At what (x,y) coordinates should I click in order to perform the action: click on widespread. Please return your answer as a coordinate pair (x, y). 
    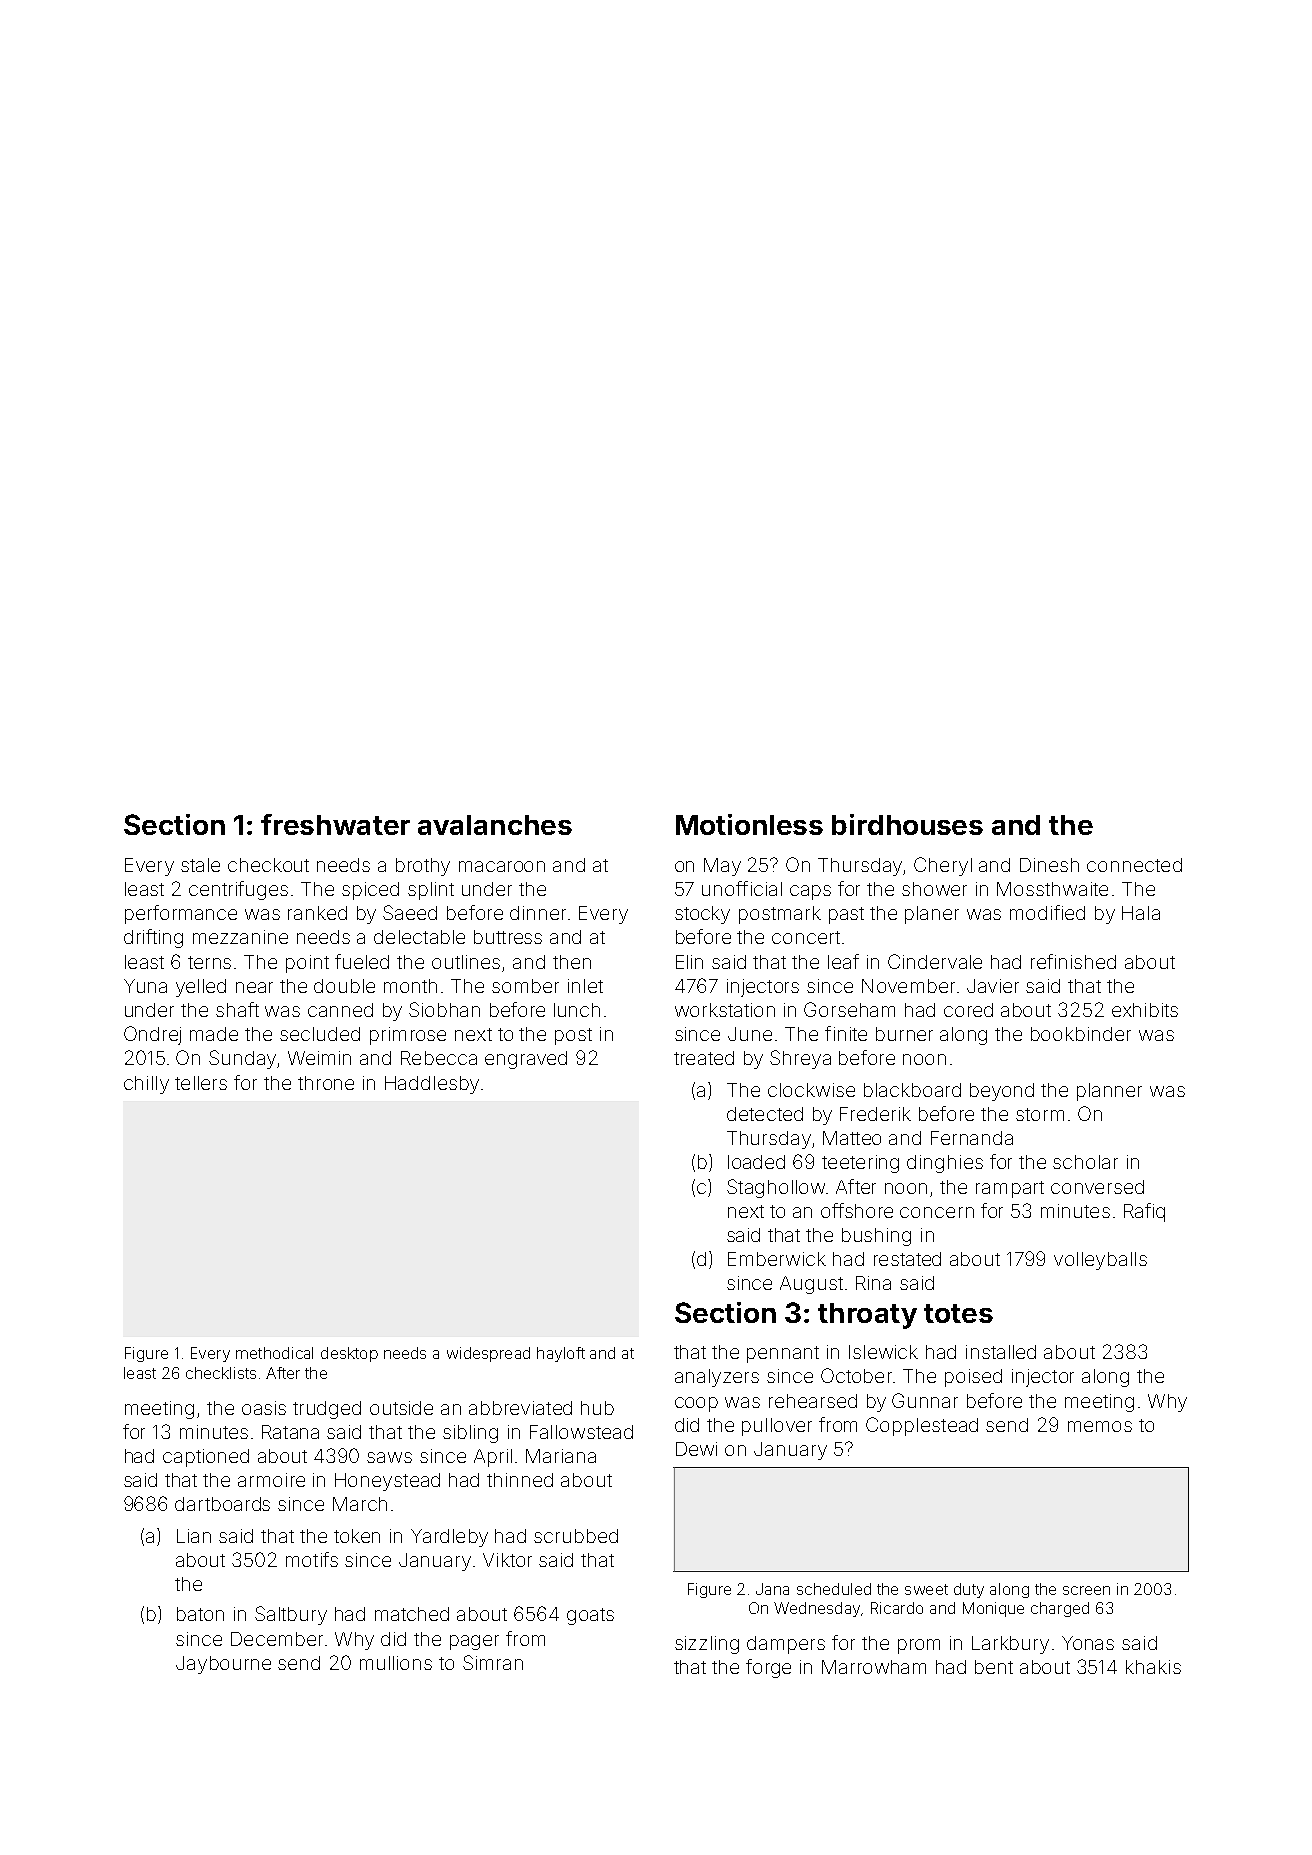
    Looking at the image, I should click on (488, 1354).
